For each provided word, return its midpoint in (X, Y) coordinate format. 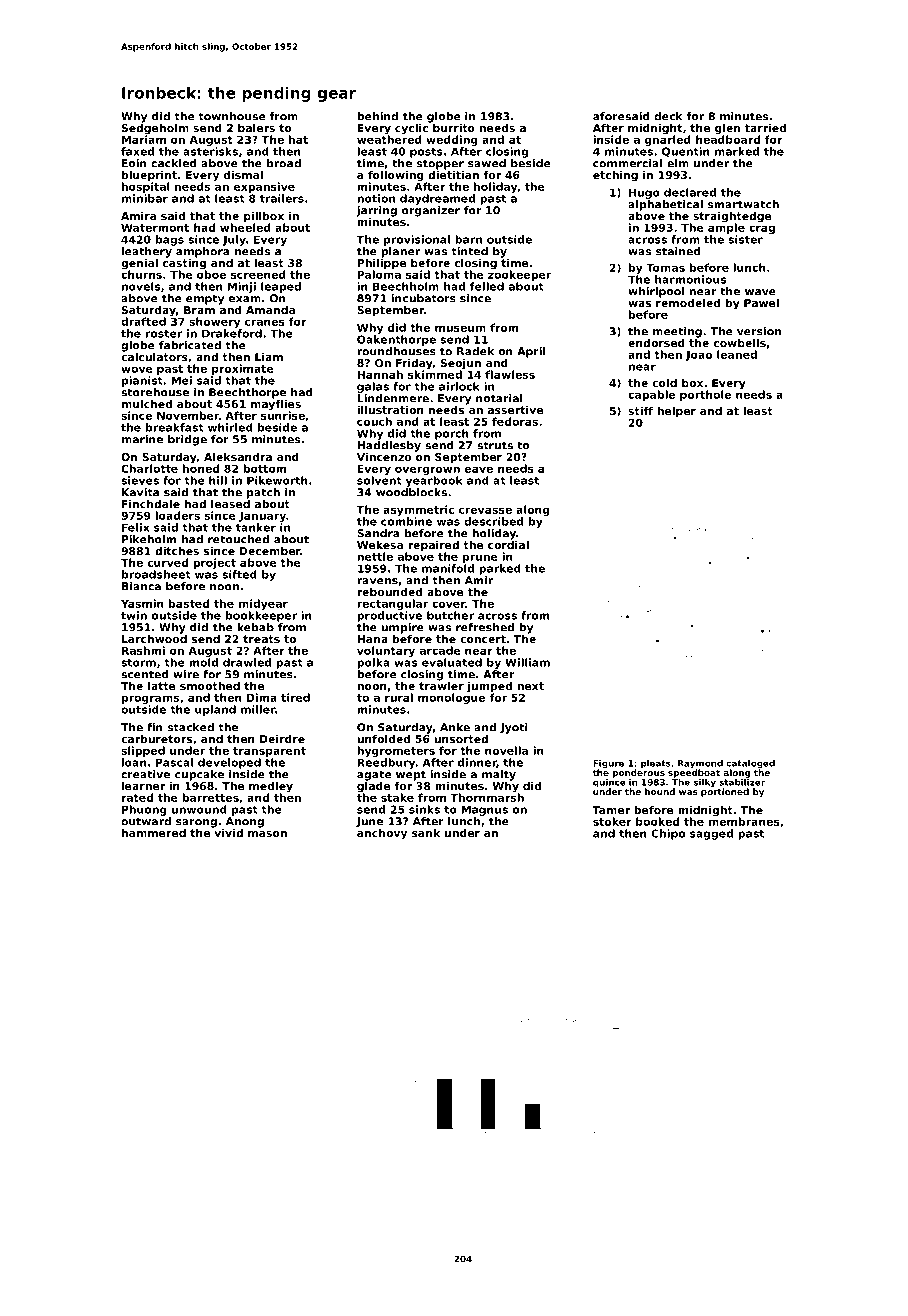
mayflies (276, 405)
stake (397, 797)
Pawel (761, 302)
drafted (143, 321)
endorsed (656, 342)
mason (267, 834)
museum (460, 328)
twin (134, 615)
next (530, 686)
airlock (459, 386)
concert (483, 639)
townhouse (232, 116)
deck (668, 116)
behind (377, 116)
